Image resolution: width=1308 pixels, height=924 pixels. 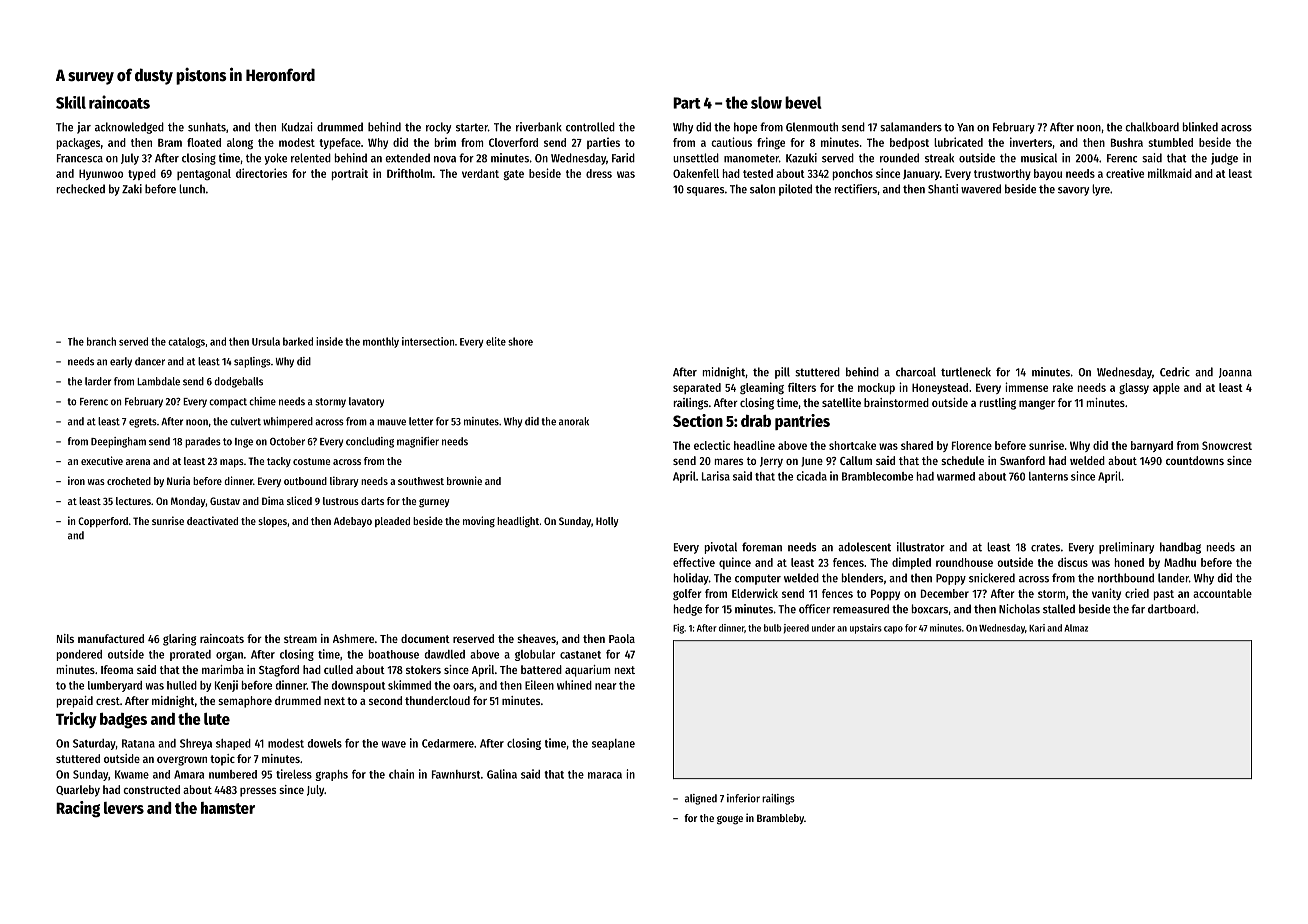 I want to click on computer, so click(x=758, y=579).
